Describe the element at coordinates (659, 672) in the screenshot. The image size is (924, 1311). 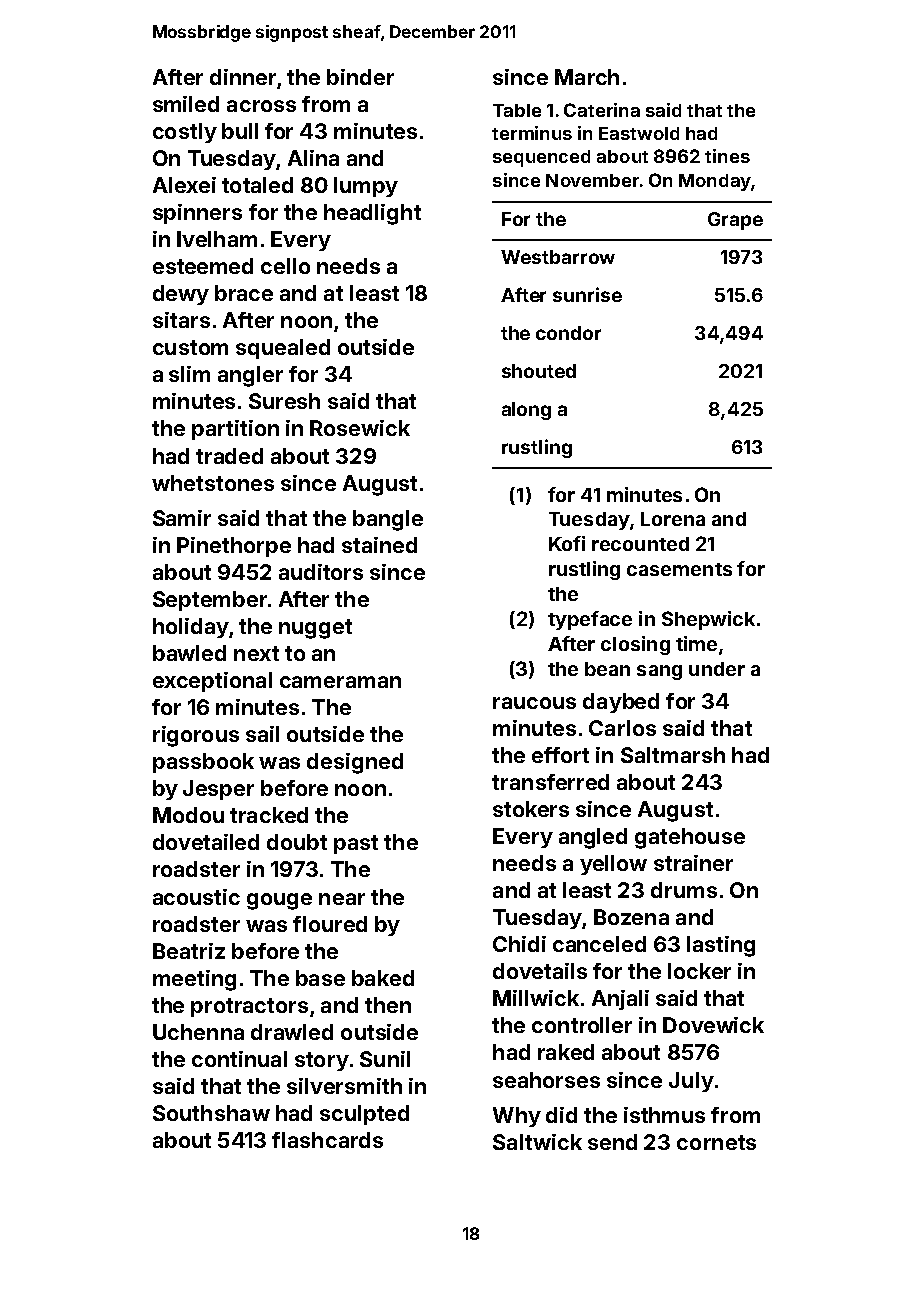
I see `sang` at that location.
